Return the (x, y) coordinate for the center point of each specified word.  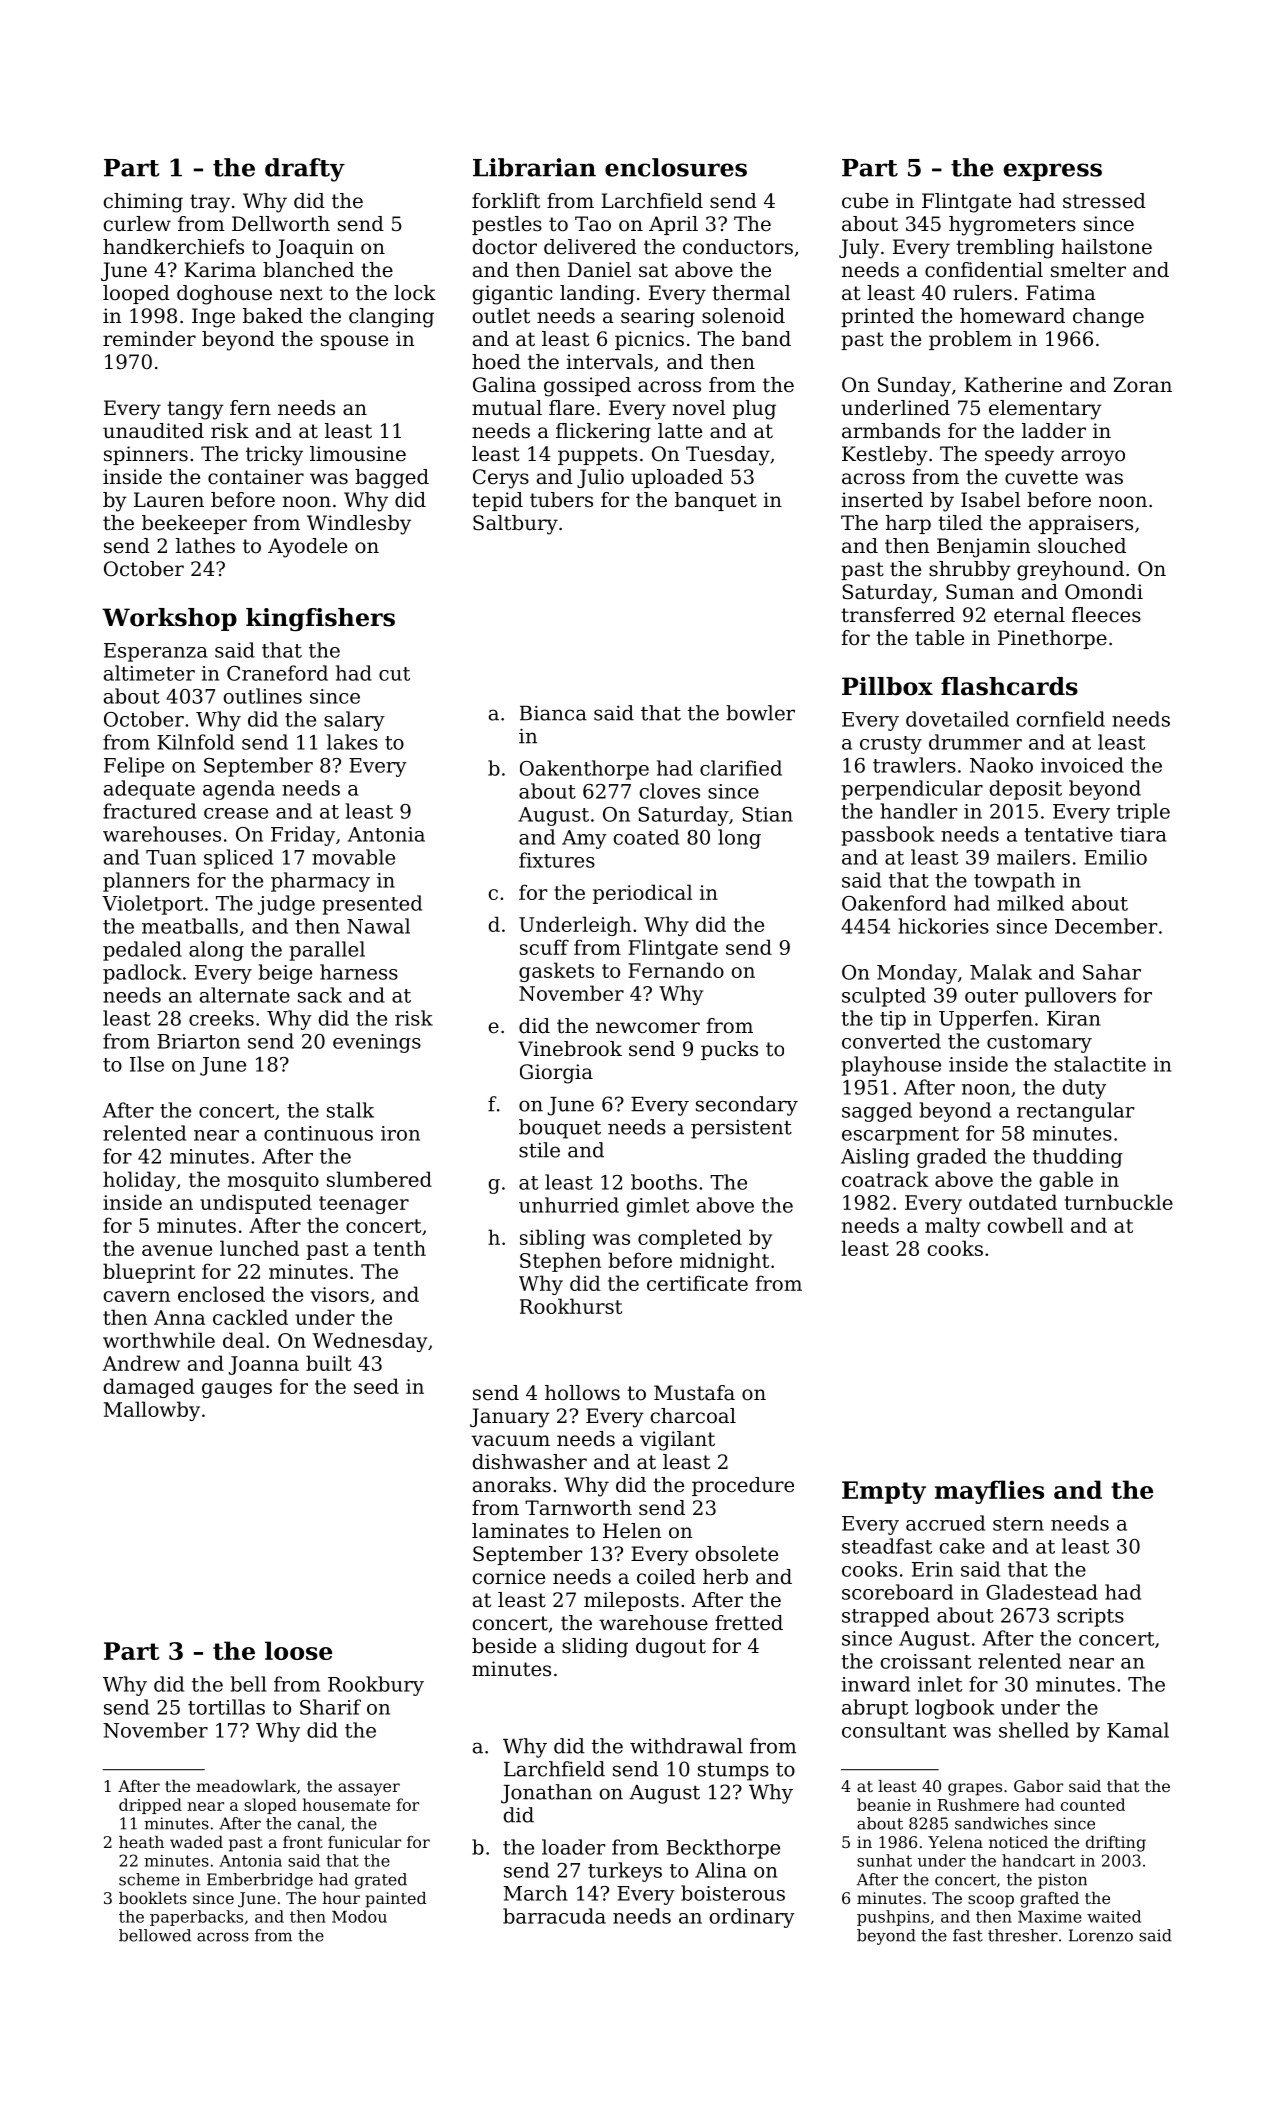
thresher (1023, 1935)
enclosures (676, 167)
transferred (898, 615)
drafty (305, 170)
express (1052, 172)
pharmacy (320, 882)
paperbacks (196, 1918)
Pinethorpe (1052, 639)
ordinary (752, 1918)
